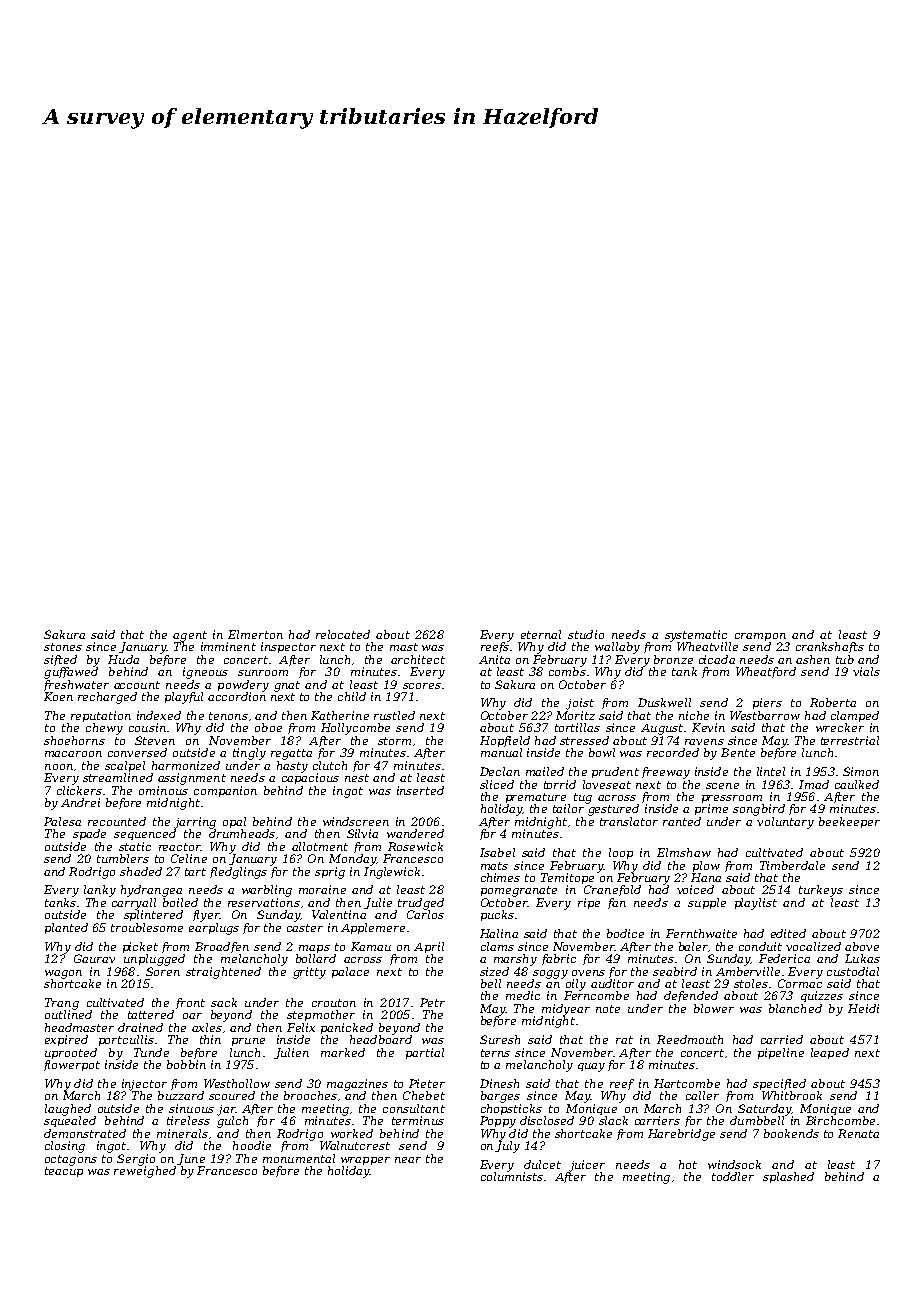 Image resolution: width=924 pixels, height=1308 pixels. I want to click on vials, so click(866, 671).
